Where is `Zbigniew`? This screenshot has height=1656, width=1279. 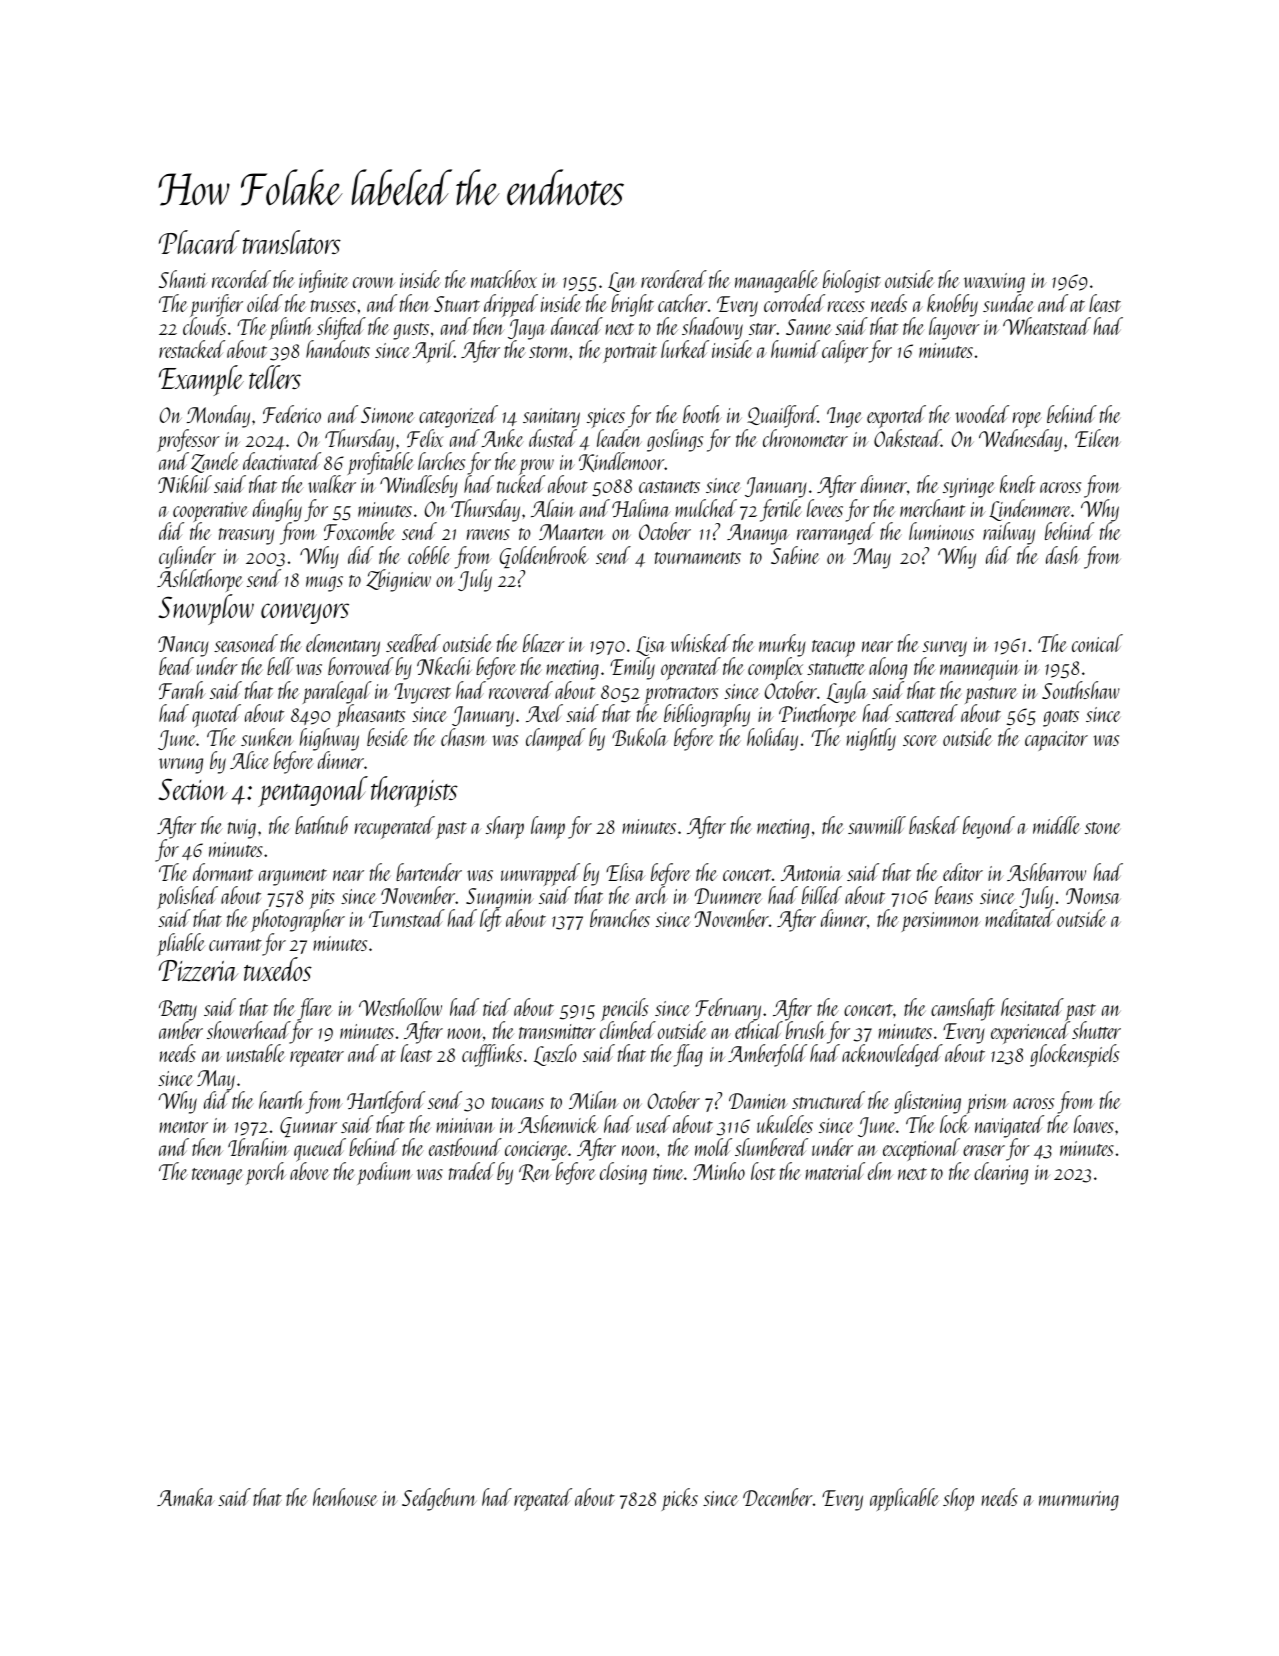
Zbigniew is located at coordinates (398, 580).
